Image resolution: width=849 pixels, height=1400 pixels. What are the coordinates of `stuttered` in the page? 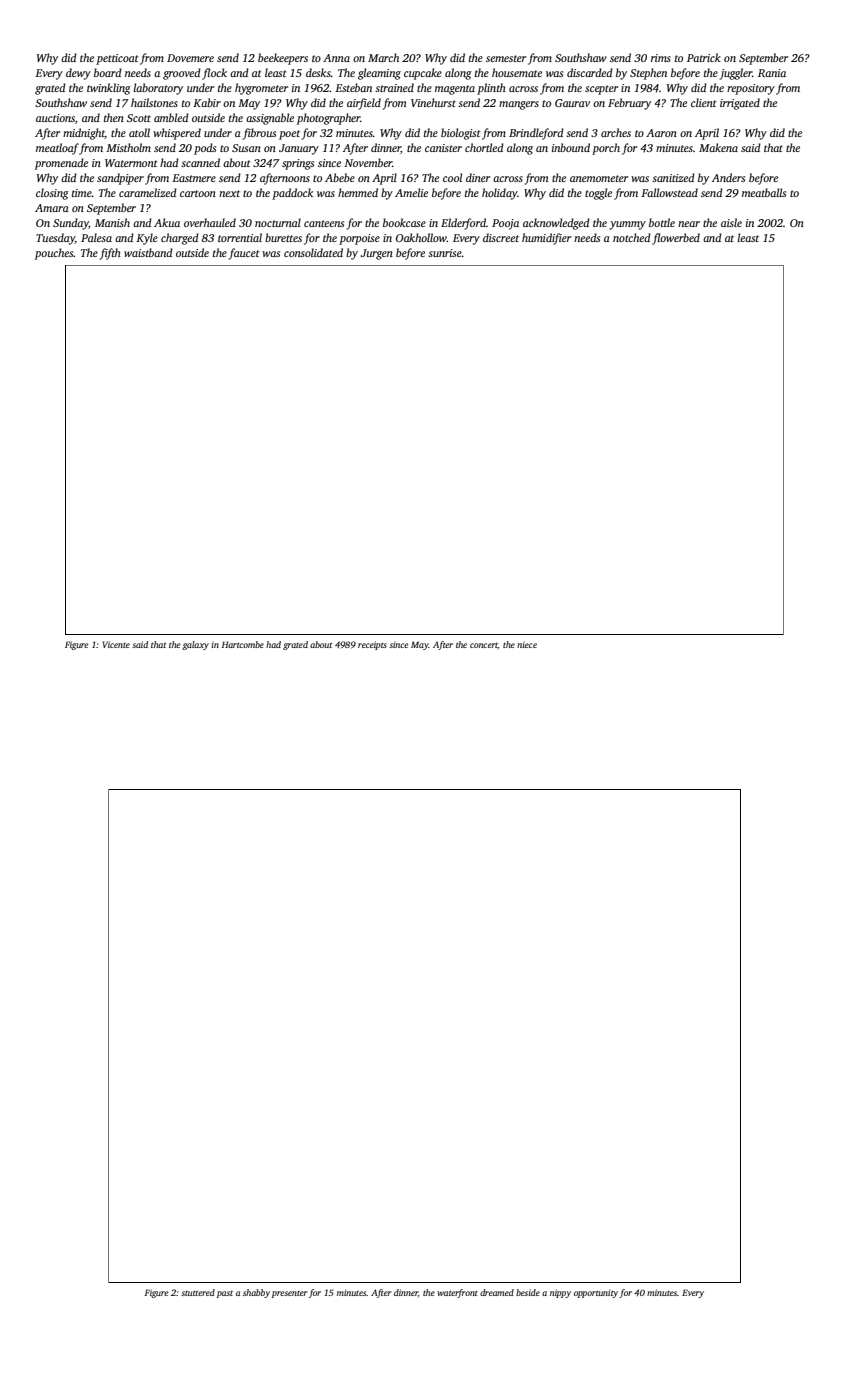 It's located at (198, 1292).
